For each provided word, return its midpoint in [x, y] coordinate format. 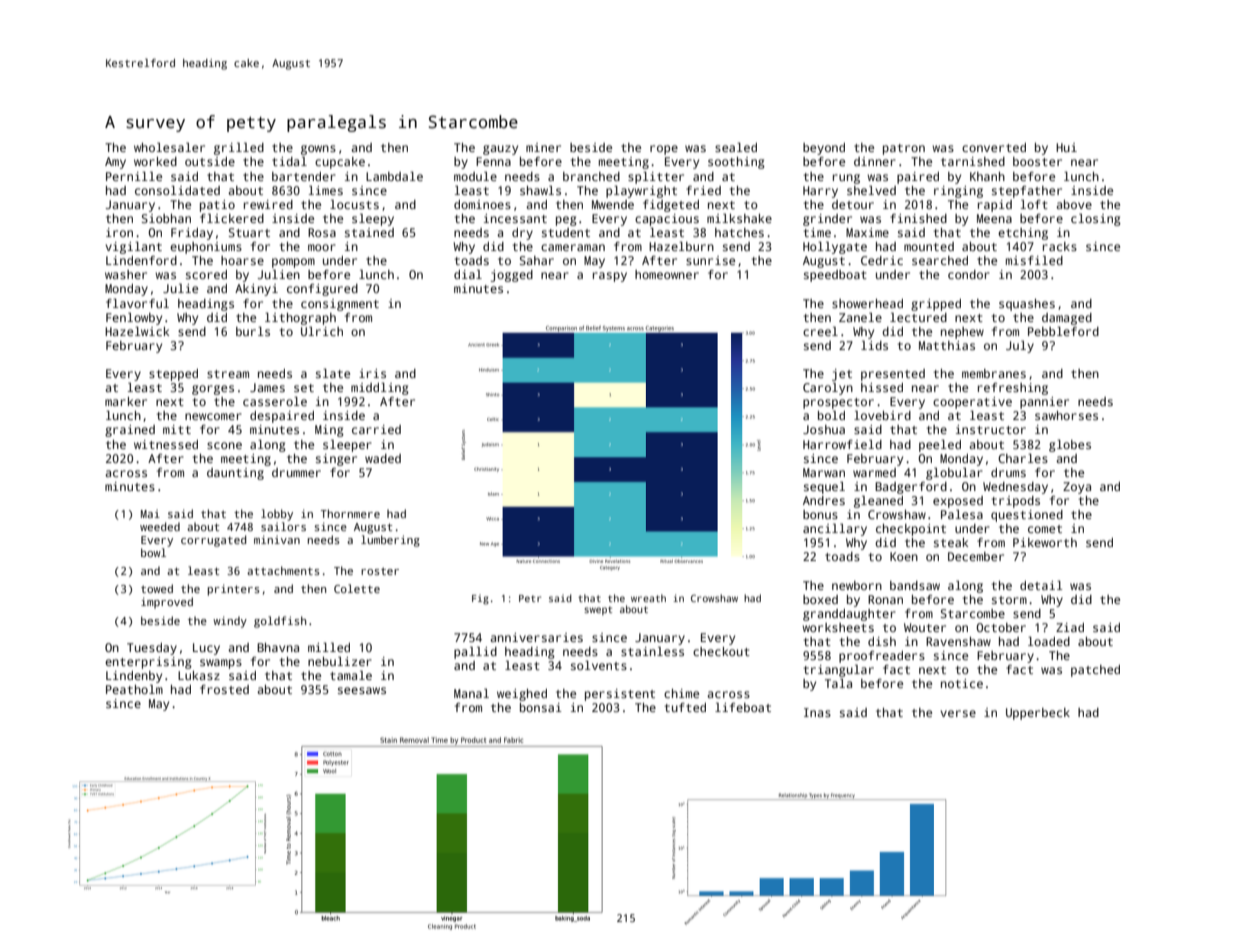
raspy [610, 277]
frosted [224, 689]
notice [962, 683]
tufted [685, 707]
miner [543, 147]
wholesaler [169, 147]
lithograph [300, 318]
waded [383, 458]
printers [234, 590]
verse [958, 713]
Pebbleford [1063, 331]
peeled [940, 445]
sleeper [347, 445]
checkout [721, 651]
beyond [824, 149]
